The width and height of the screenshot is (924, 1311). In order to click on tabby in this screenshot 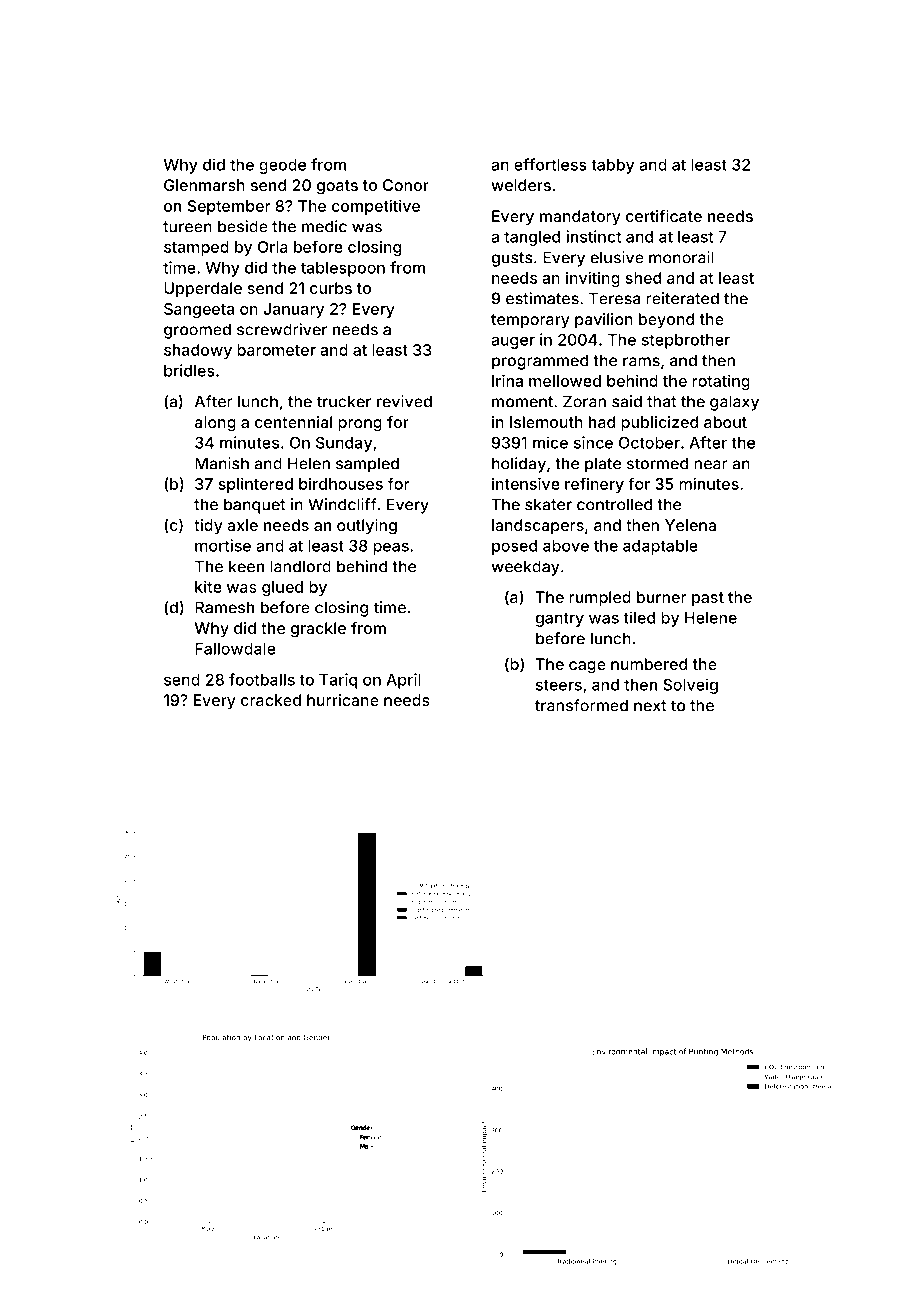, I will do `click(612, 166)`.
